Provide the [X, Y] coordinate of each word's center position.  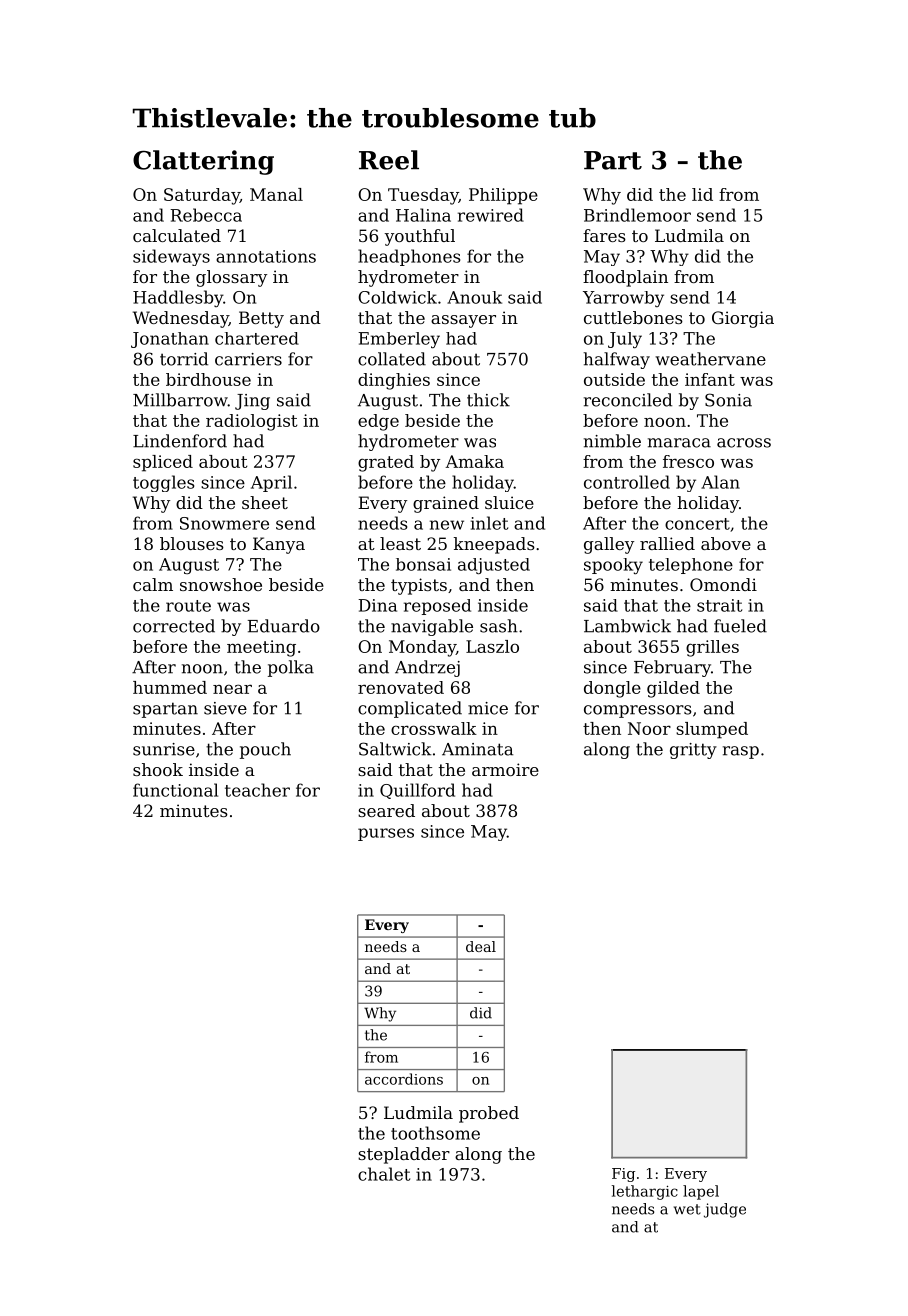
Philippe [503, 196]
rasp [741, 752]
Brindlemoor [637, 215]
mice [488, 708]
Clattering [203, 162]
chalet [384, 1174]
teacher [257, 790]
